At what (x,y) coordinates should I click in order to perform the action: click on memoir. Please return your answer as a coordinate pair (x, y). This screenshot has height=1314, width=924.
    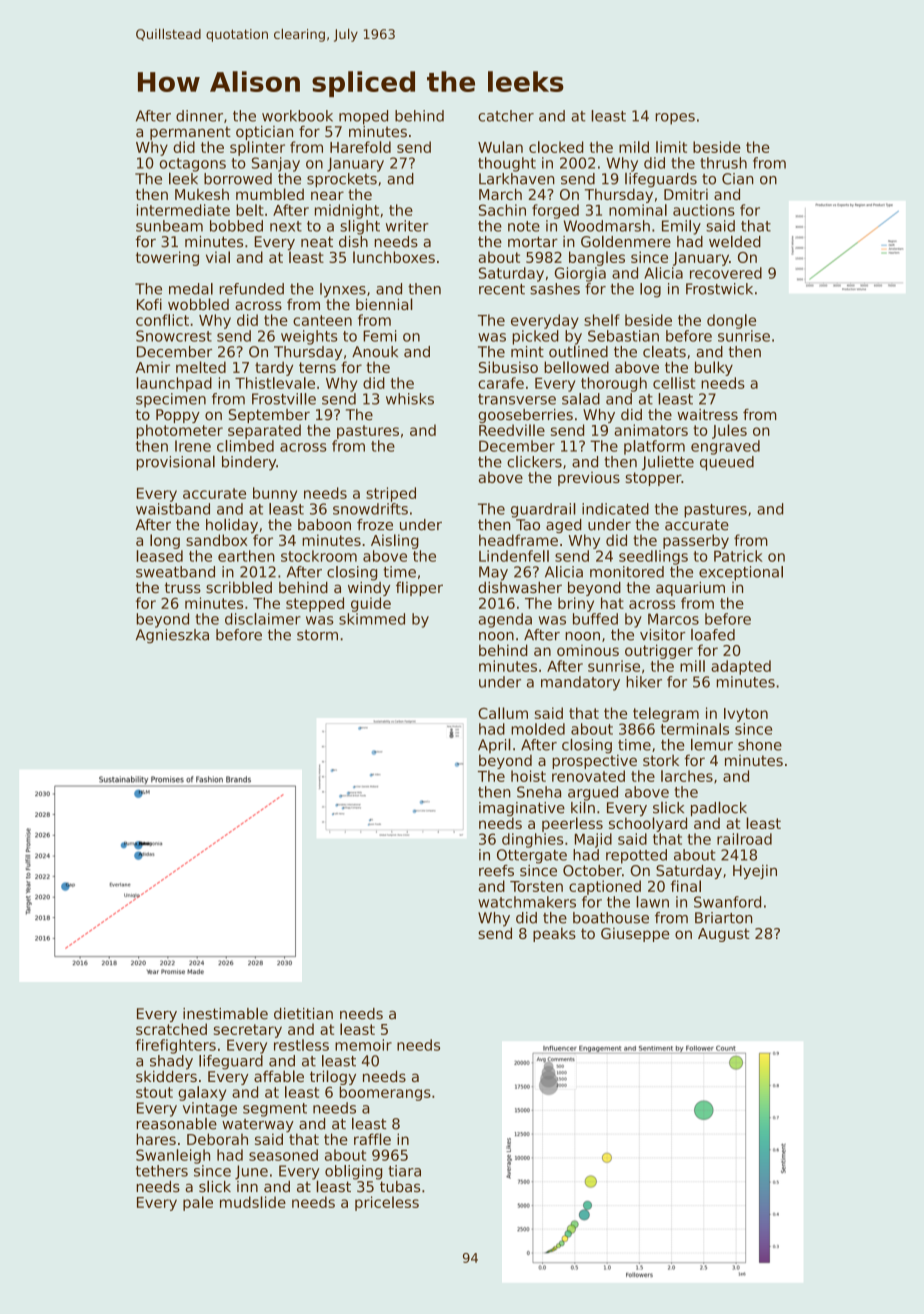
    Looking at the image, I should click on (363, 1045).
